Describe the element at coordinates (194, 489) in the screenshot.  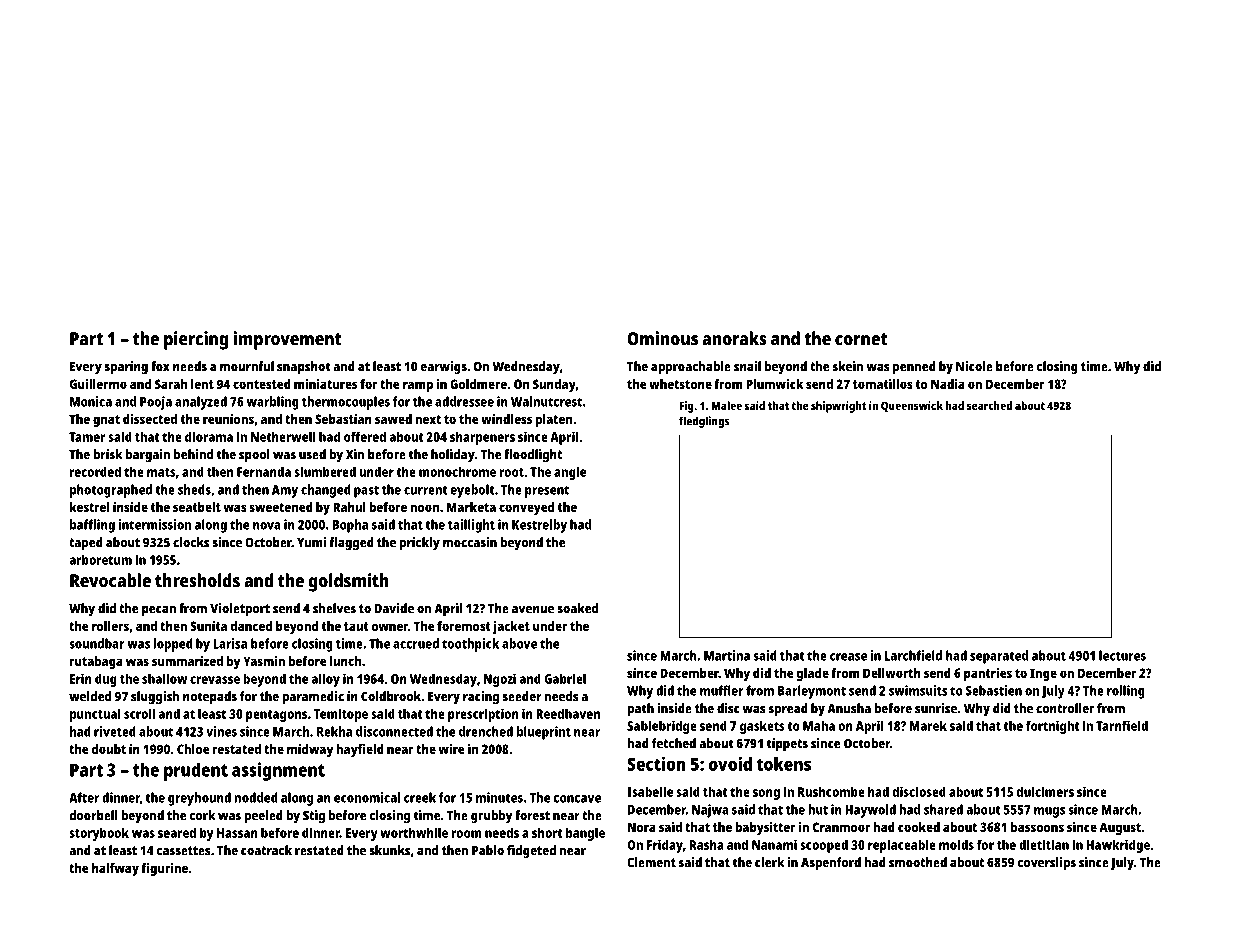
I see `sheds` at that location.
